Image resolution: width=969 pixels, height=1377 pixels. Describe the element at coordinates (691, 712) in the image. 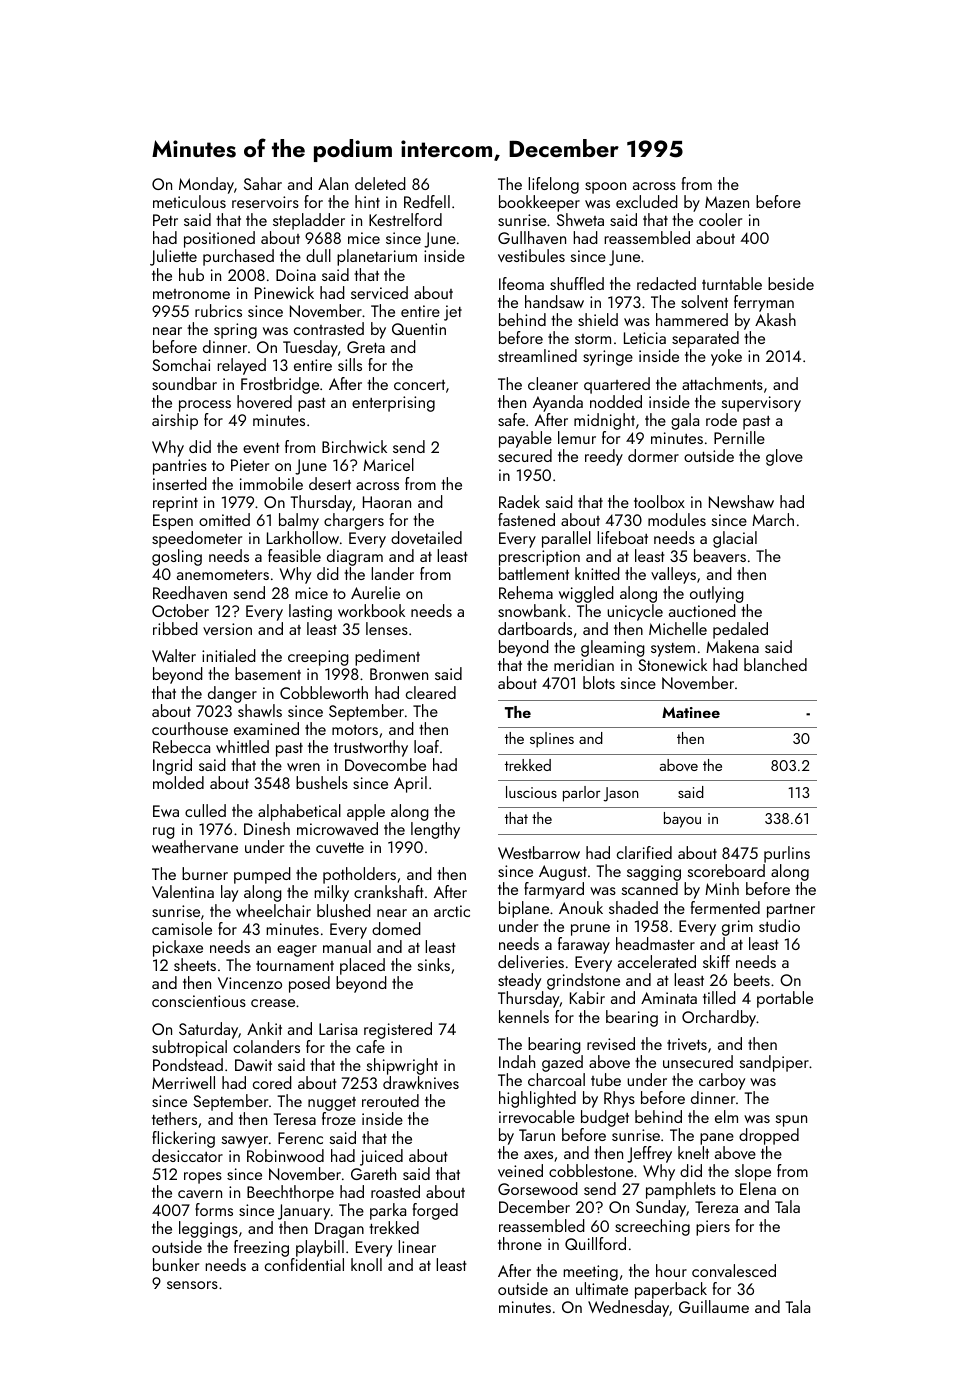

I see `Matinee` at that location.
